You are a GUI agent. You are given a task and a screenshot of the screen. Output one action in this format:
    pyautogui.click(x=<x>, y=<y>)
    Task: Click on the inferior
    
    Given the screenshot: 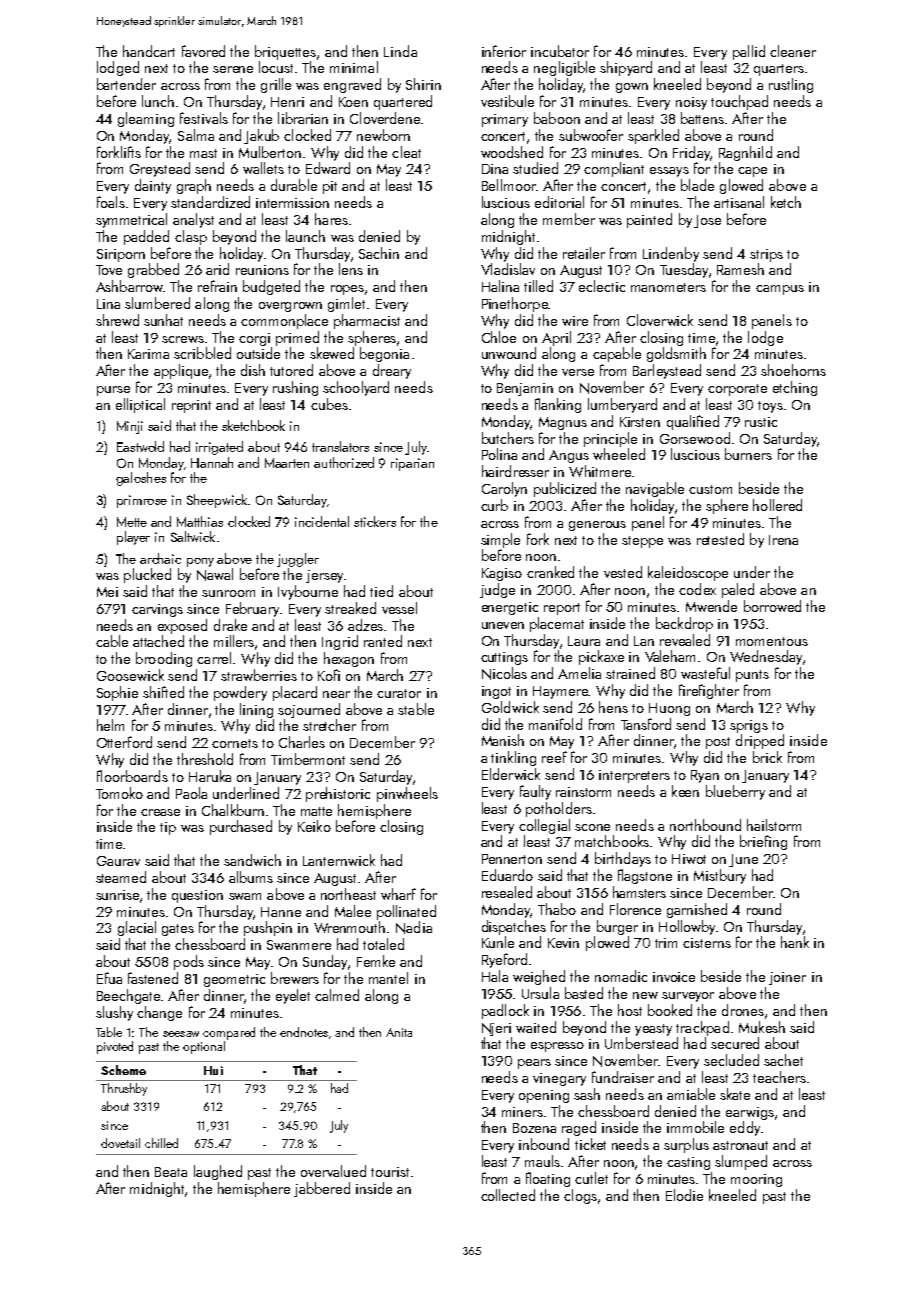 What is the action you would take?
    pyautogui.click(x=504, y=51)
